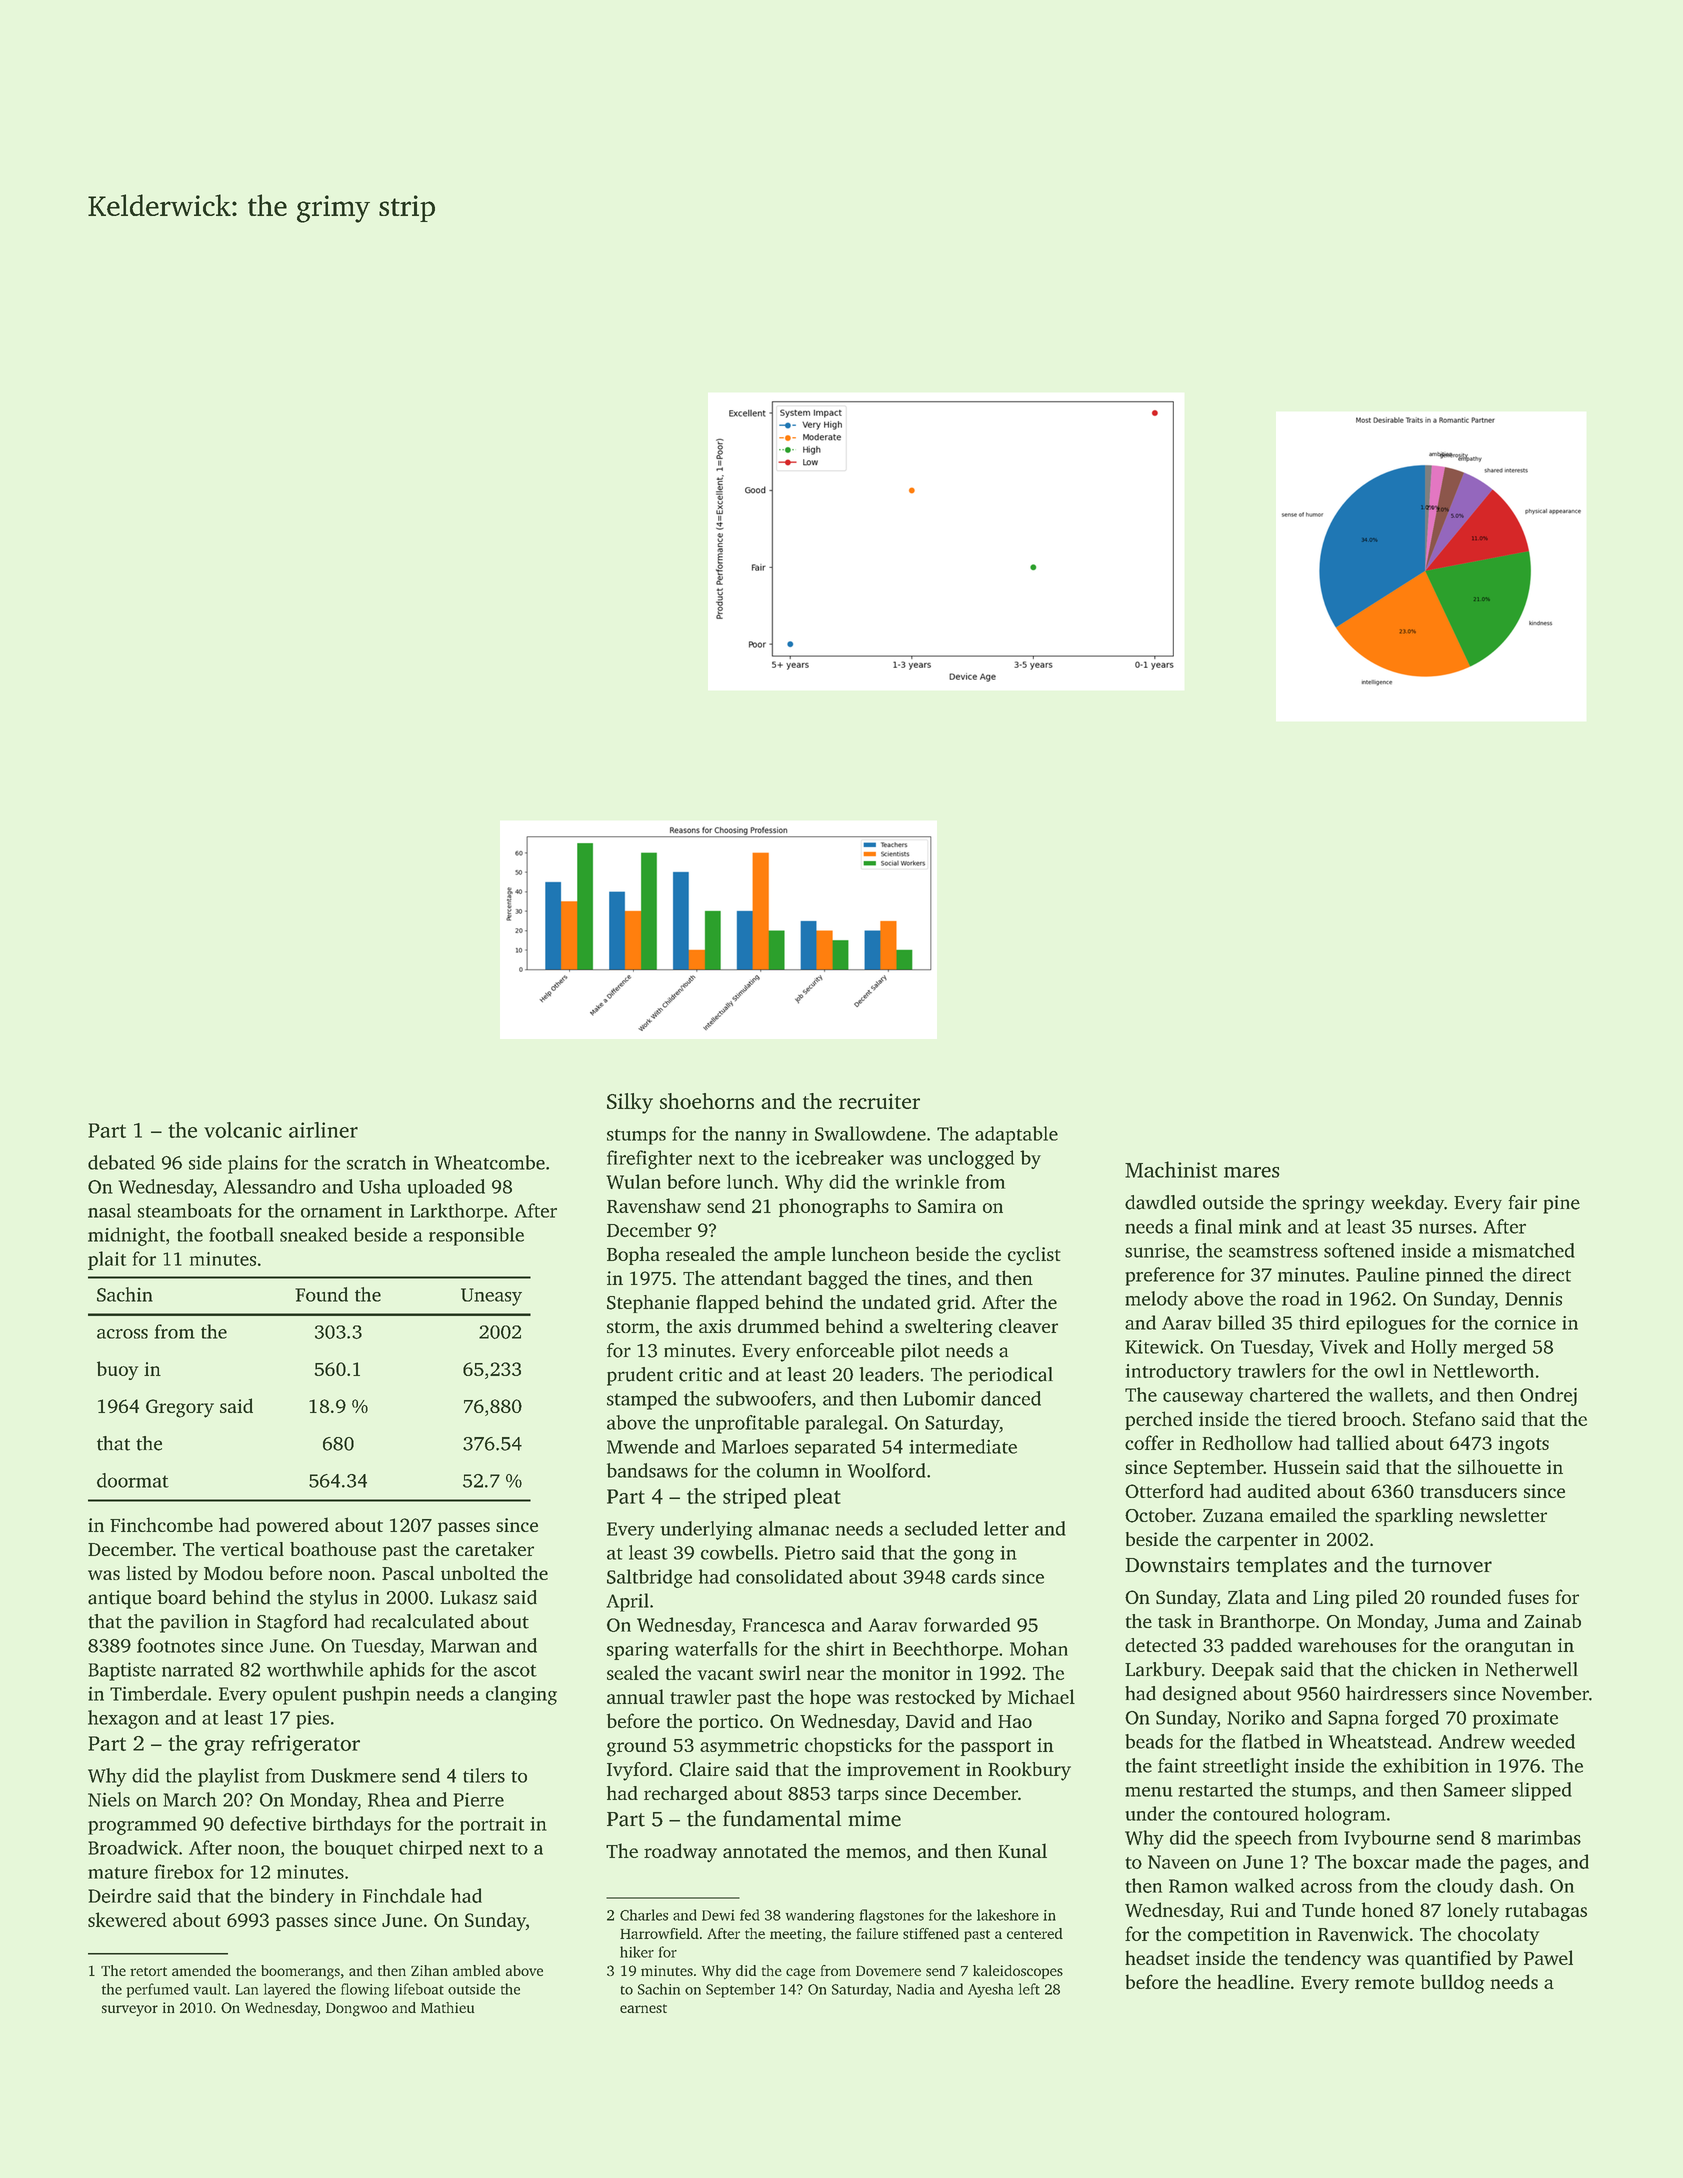  What do you see at coordinates (107, 1260) in the page?
I see `plait` at bounding box center [107, 1260].
